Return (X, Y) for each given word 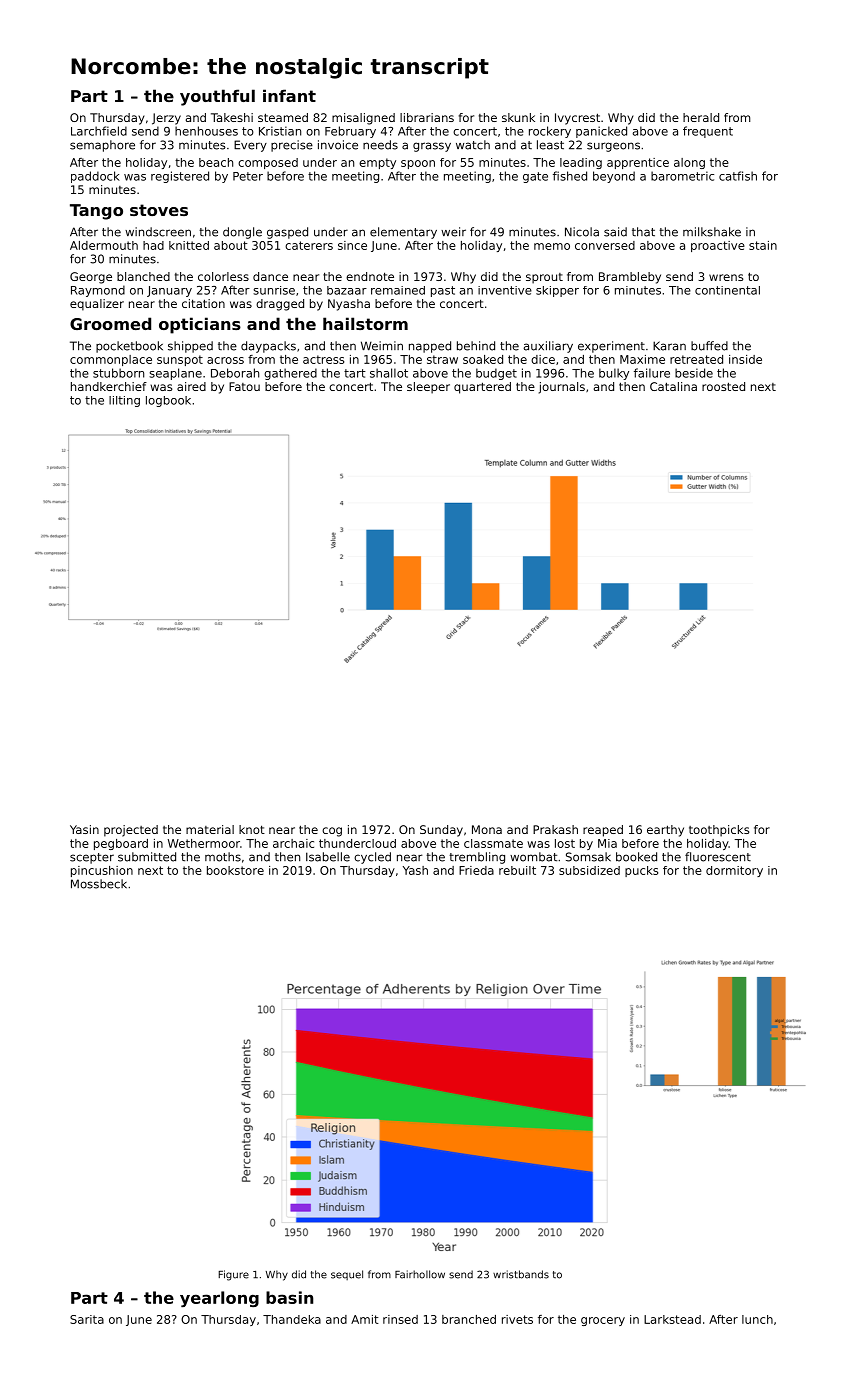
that (643, 232)
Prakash (555, 829)
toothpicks (719, 831)
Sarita (87, 1319)
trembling (477, 858)
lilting (124, 401)
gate (535, 177)
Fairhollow (420, 1274)
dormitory (734, 871)
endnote (370, 276)
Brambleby (630, 278)
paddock (95, 177)
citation (203, 303)
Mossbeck (99, 884)
